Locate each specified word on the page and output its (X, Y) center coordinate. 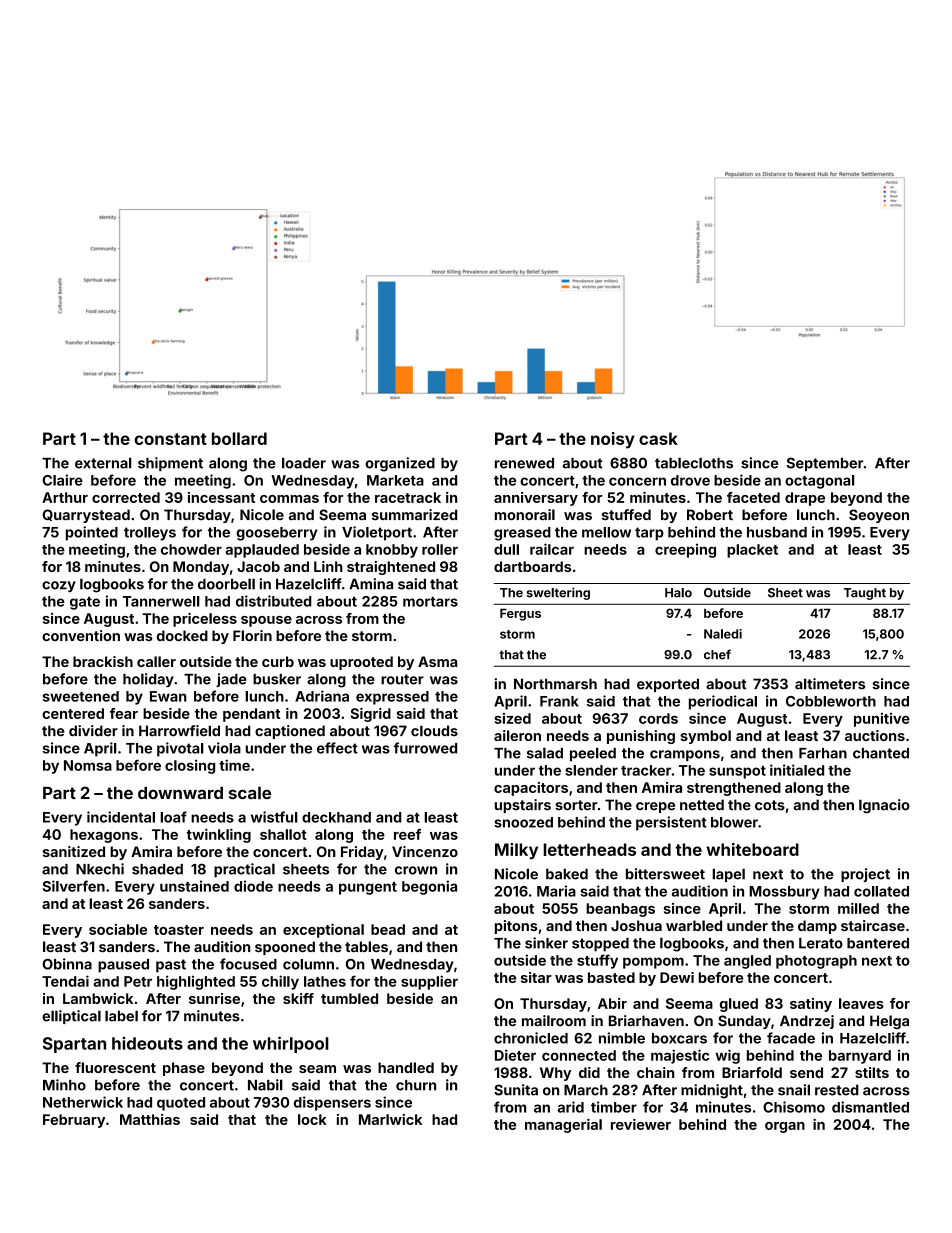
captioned (290, 732)
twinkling (218, 835)
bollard (239, 438)
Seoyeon (879, 516)
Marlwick (390, 1119)
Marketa (395, 480)
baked (567, 874)
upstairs (523, 806)
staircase (873, 925)
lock (312, 1119)
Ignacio (884, 806)
